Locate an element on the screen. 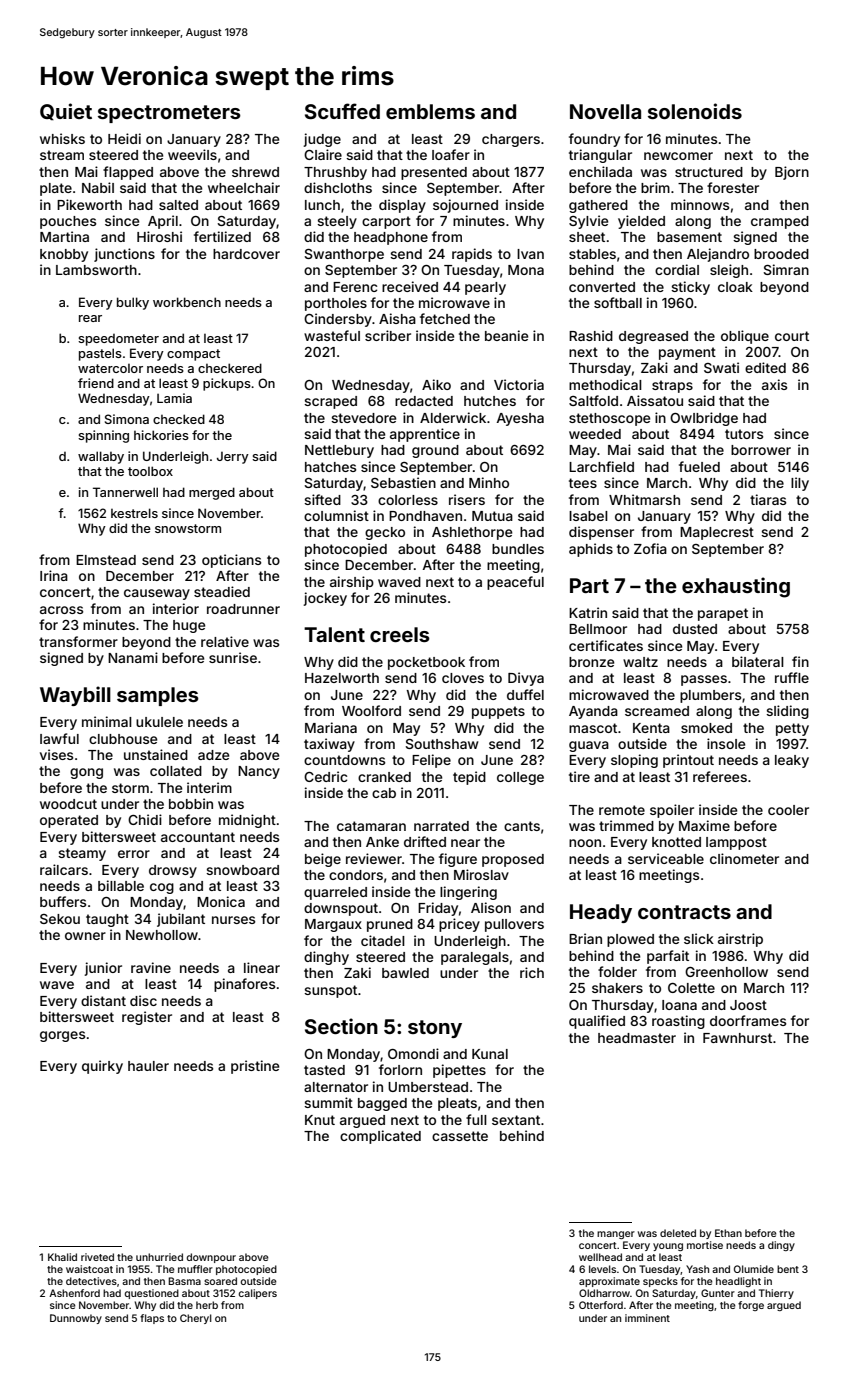 This screenshot has width=849, height=1400. vises is located at coordinates (56, 754).
